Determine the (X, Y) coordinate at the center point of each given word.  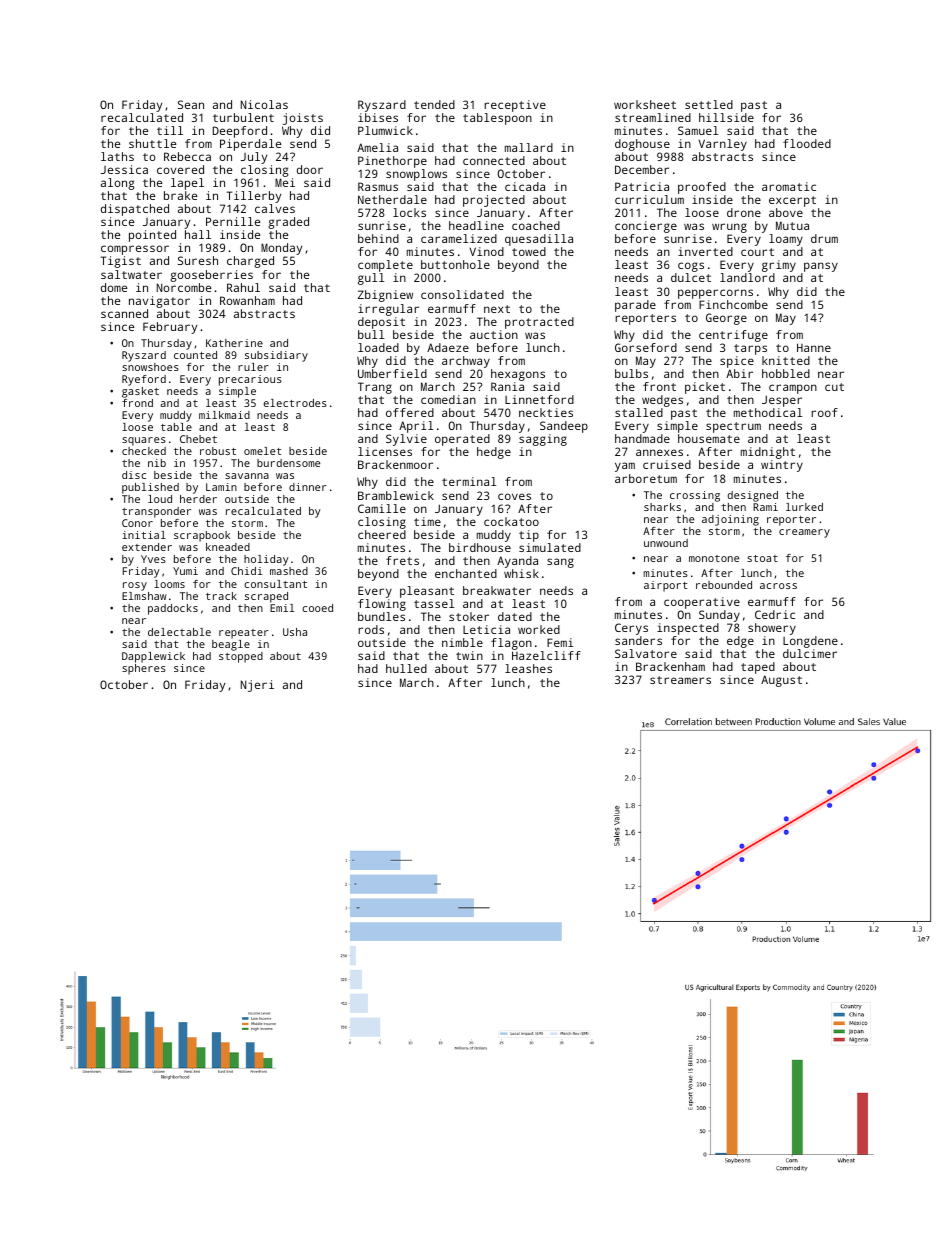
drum (824, 238)
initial (144, 535)
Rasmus (378, 186)
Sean (191, 104)
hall (198, 234)
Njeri (257, 686)
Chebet (198, 439)
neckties (546, 412)
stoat (762, 558)
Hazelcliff (546, 655)
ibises (378, 117)
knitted (786, 360)
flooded (807, 143)
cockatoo (511, 521)
